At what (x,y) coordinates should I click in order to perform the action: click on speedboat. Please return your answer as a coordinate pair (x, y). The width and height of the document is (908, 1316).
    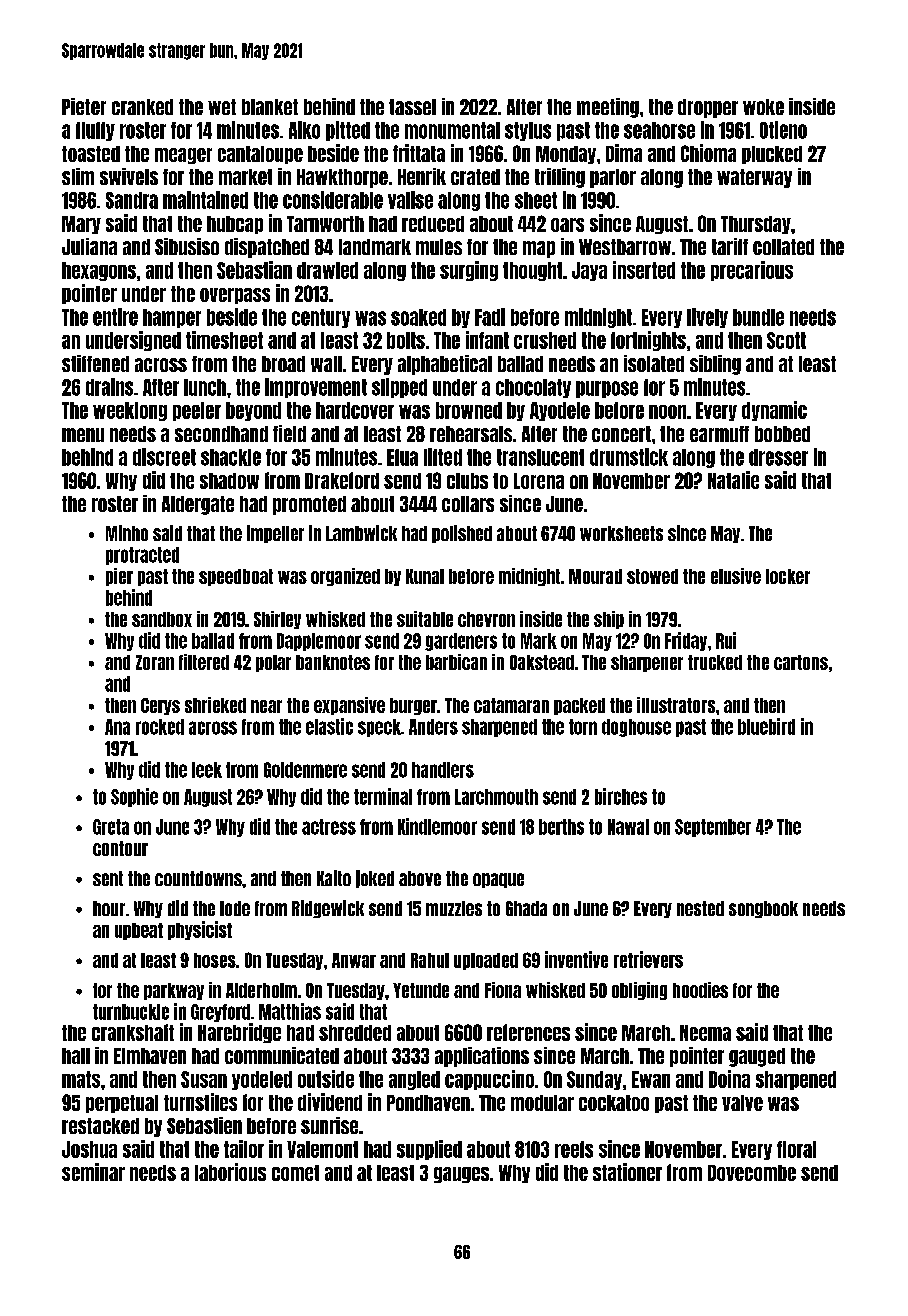
    Looking at the image, I should click on (236, 577).
